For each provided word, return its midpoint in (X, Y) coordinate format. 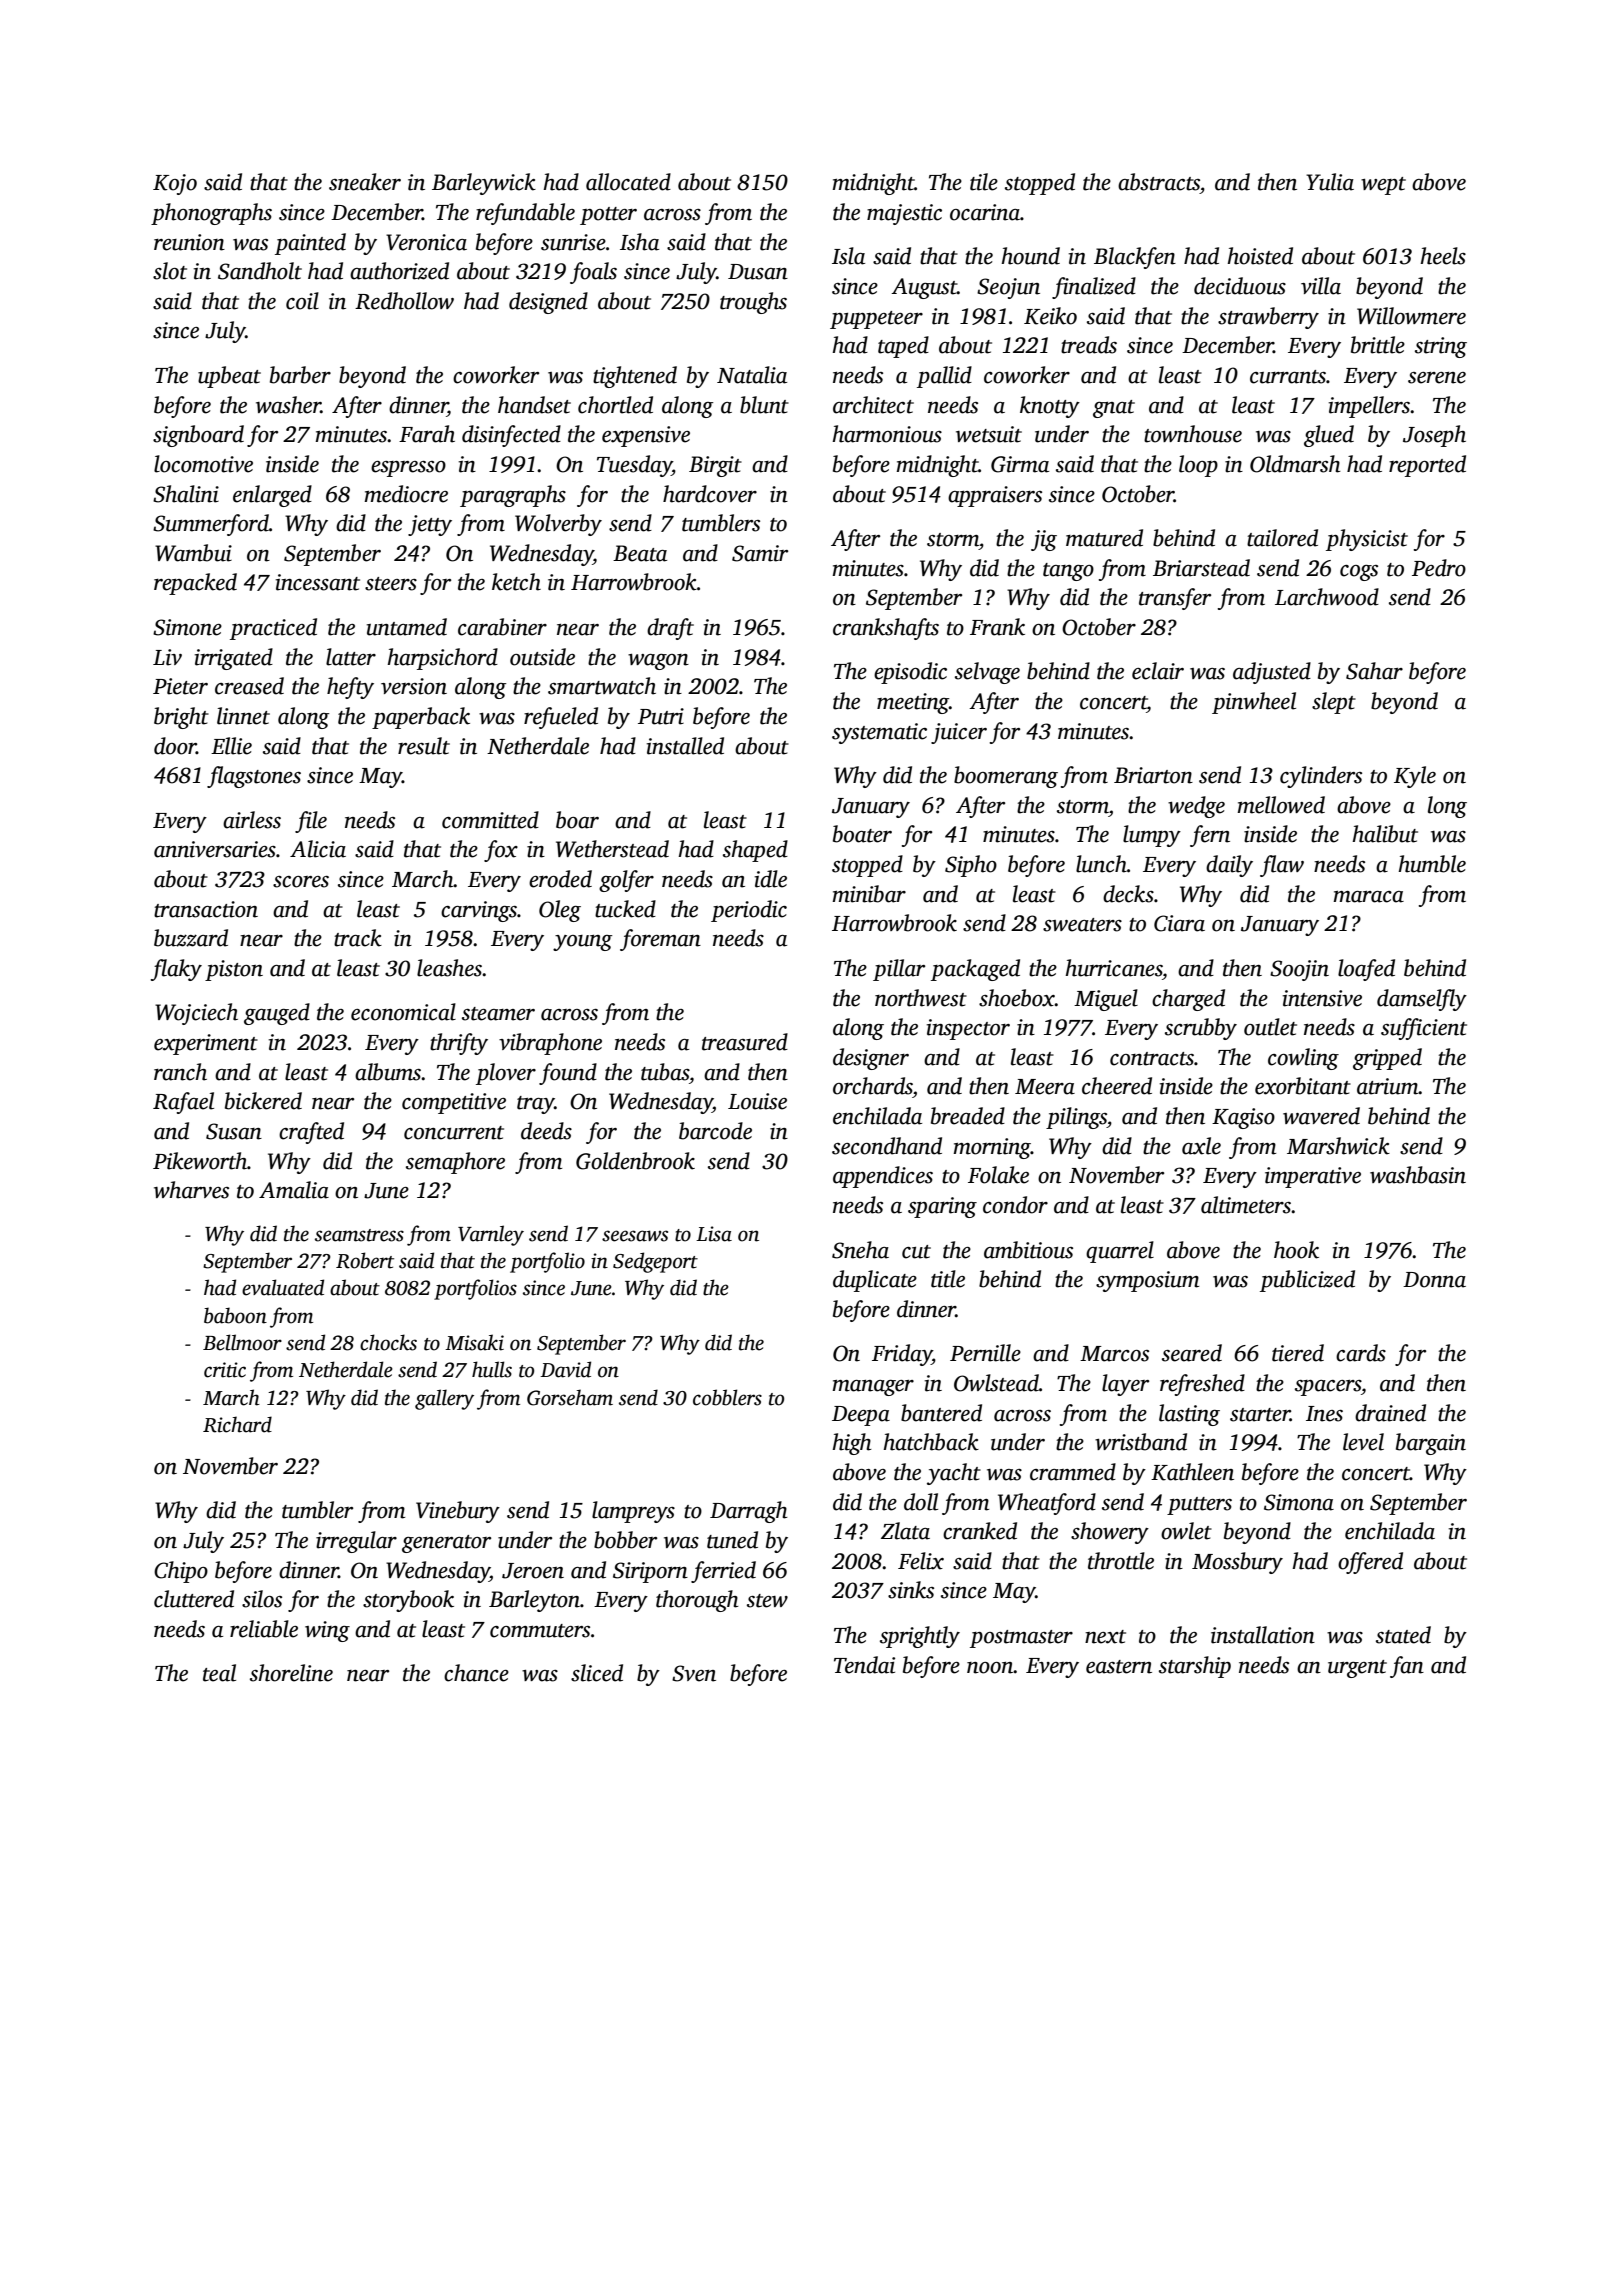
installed (685, 746)
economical (403, 1012)
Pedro (1439, 568)
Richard (237, 1424)
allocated (628, 182)
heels (1443, 256)
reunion (189, 242)
